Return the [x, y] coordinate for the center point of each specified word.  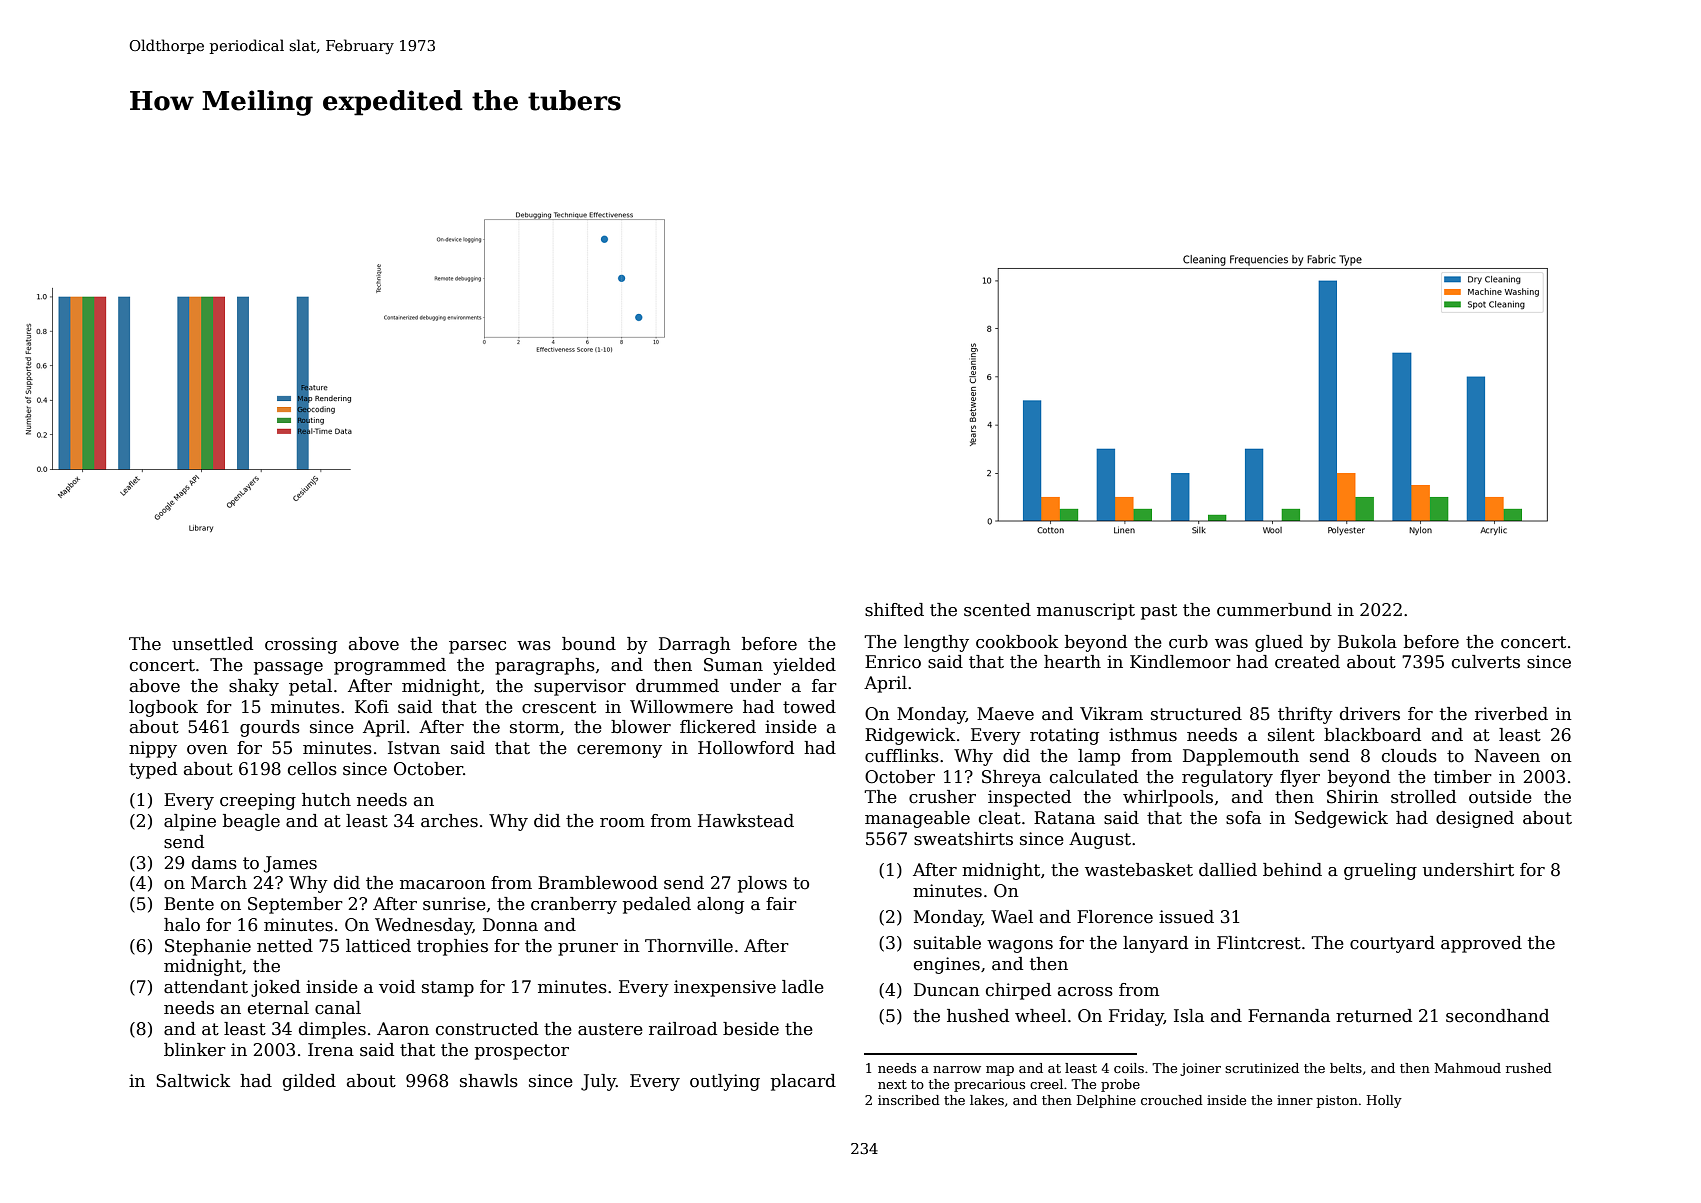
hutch [326, 800]
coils [1129, 1068]
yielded [804, 666]
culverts [1486, 662]
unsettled [212, 644]
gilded [309, 1082]
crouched [1172, 1100]
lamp [1099, 757]
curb [1188, 642]
